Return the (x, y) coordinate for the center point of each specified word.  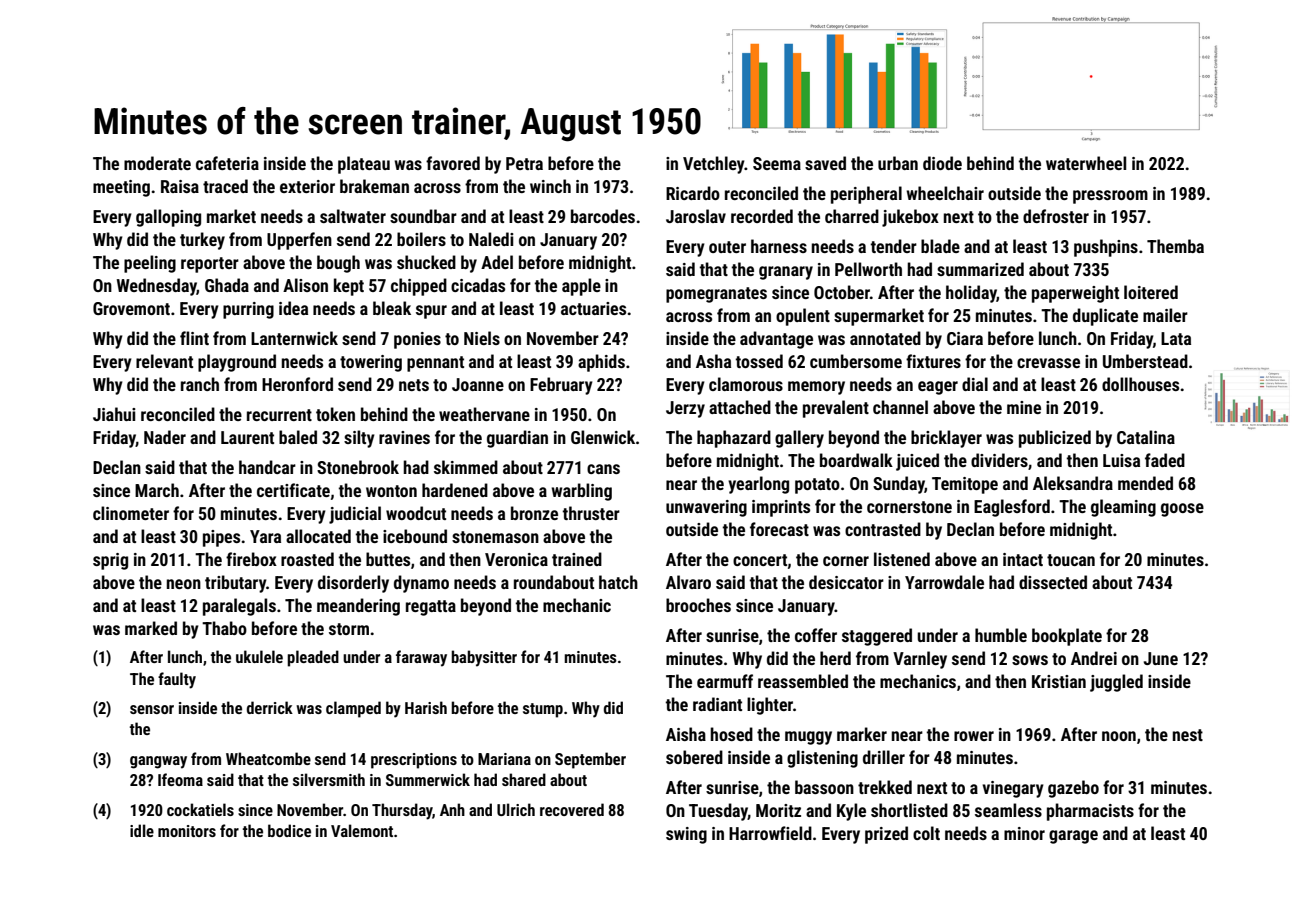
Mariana (504, 759)
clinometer (131, 513)
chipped (419, 287)
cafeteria (227, 163)
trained (577, 559)
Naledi (491, 239)
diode (942, 163)
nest (1188, 735)
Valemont (362, 830)
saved (825, 163)
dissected (1053, 582)
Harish (426, 707)
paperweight (1075, 294)
